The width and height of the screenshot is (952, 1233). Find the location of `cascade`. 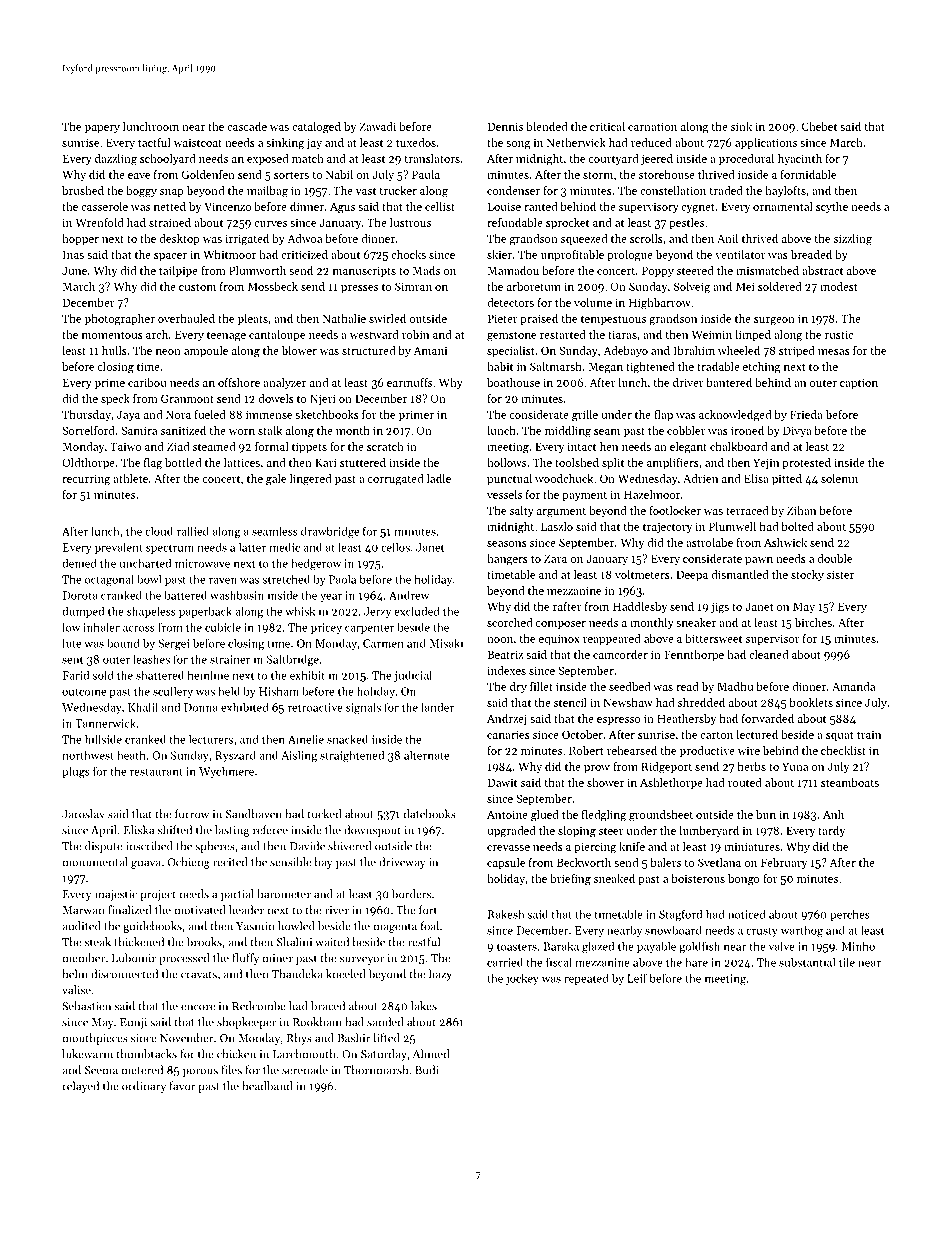

cascade is located at coordinates (247, 126).
